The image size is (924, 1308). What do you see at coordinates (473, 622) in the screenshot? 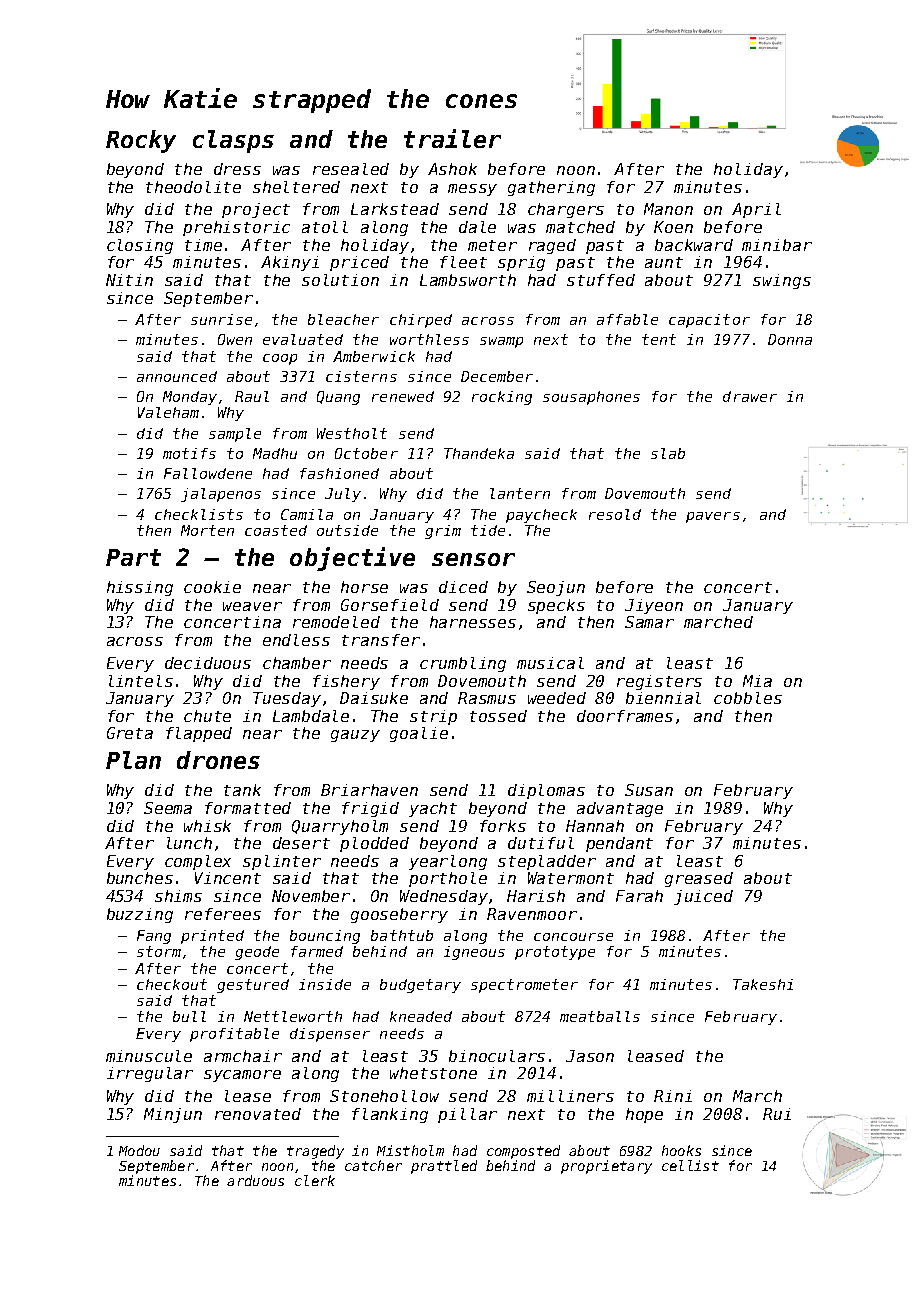
I see `harnesses` at bounding box center [473, 622].
